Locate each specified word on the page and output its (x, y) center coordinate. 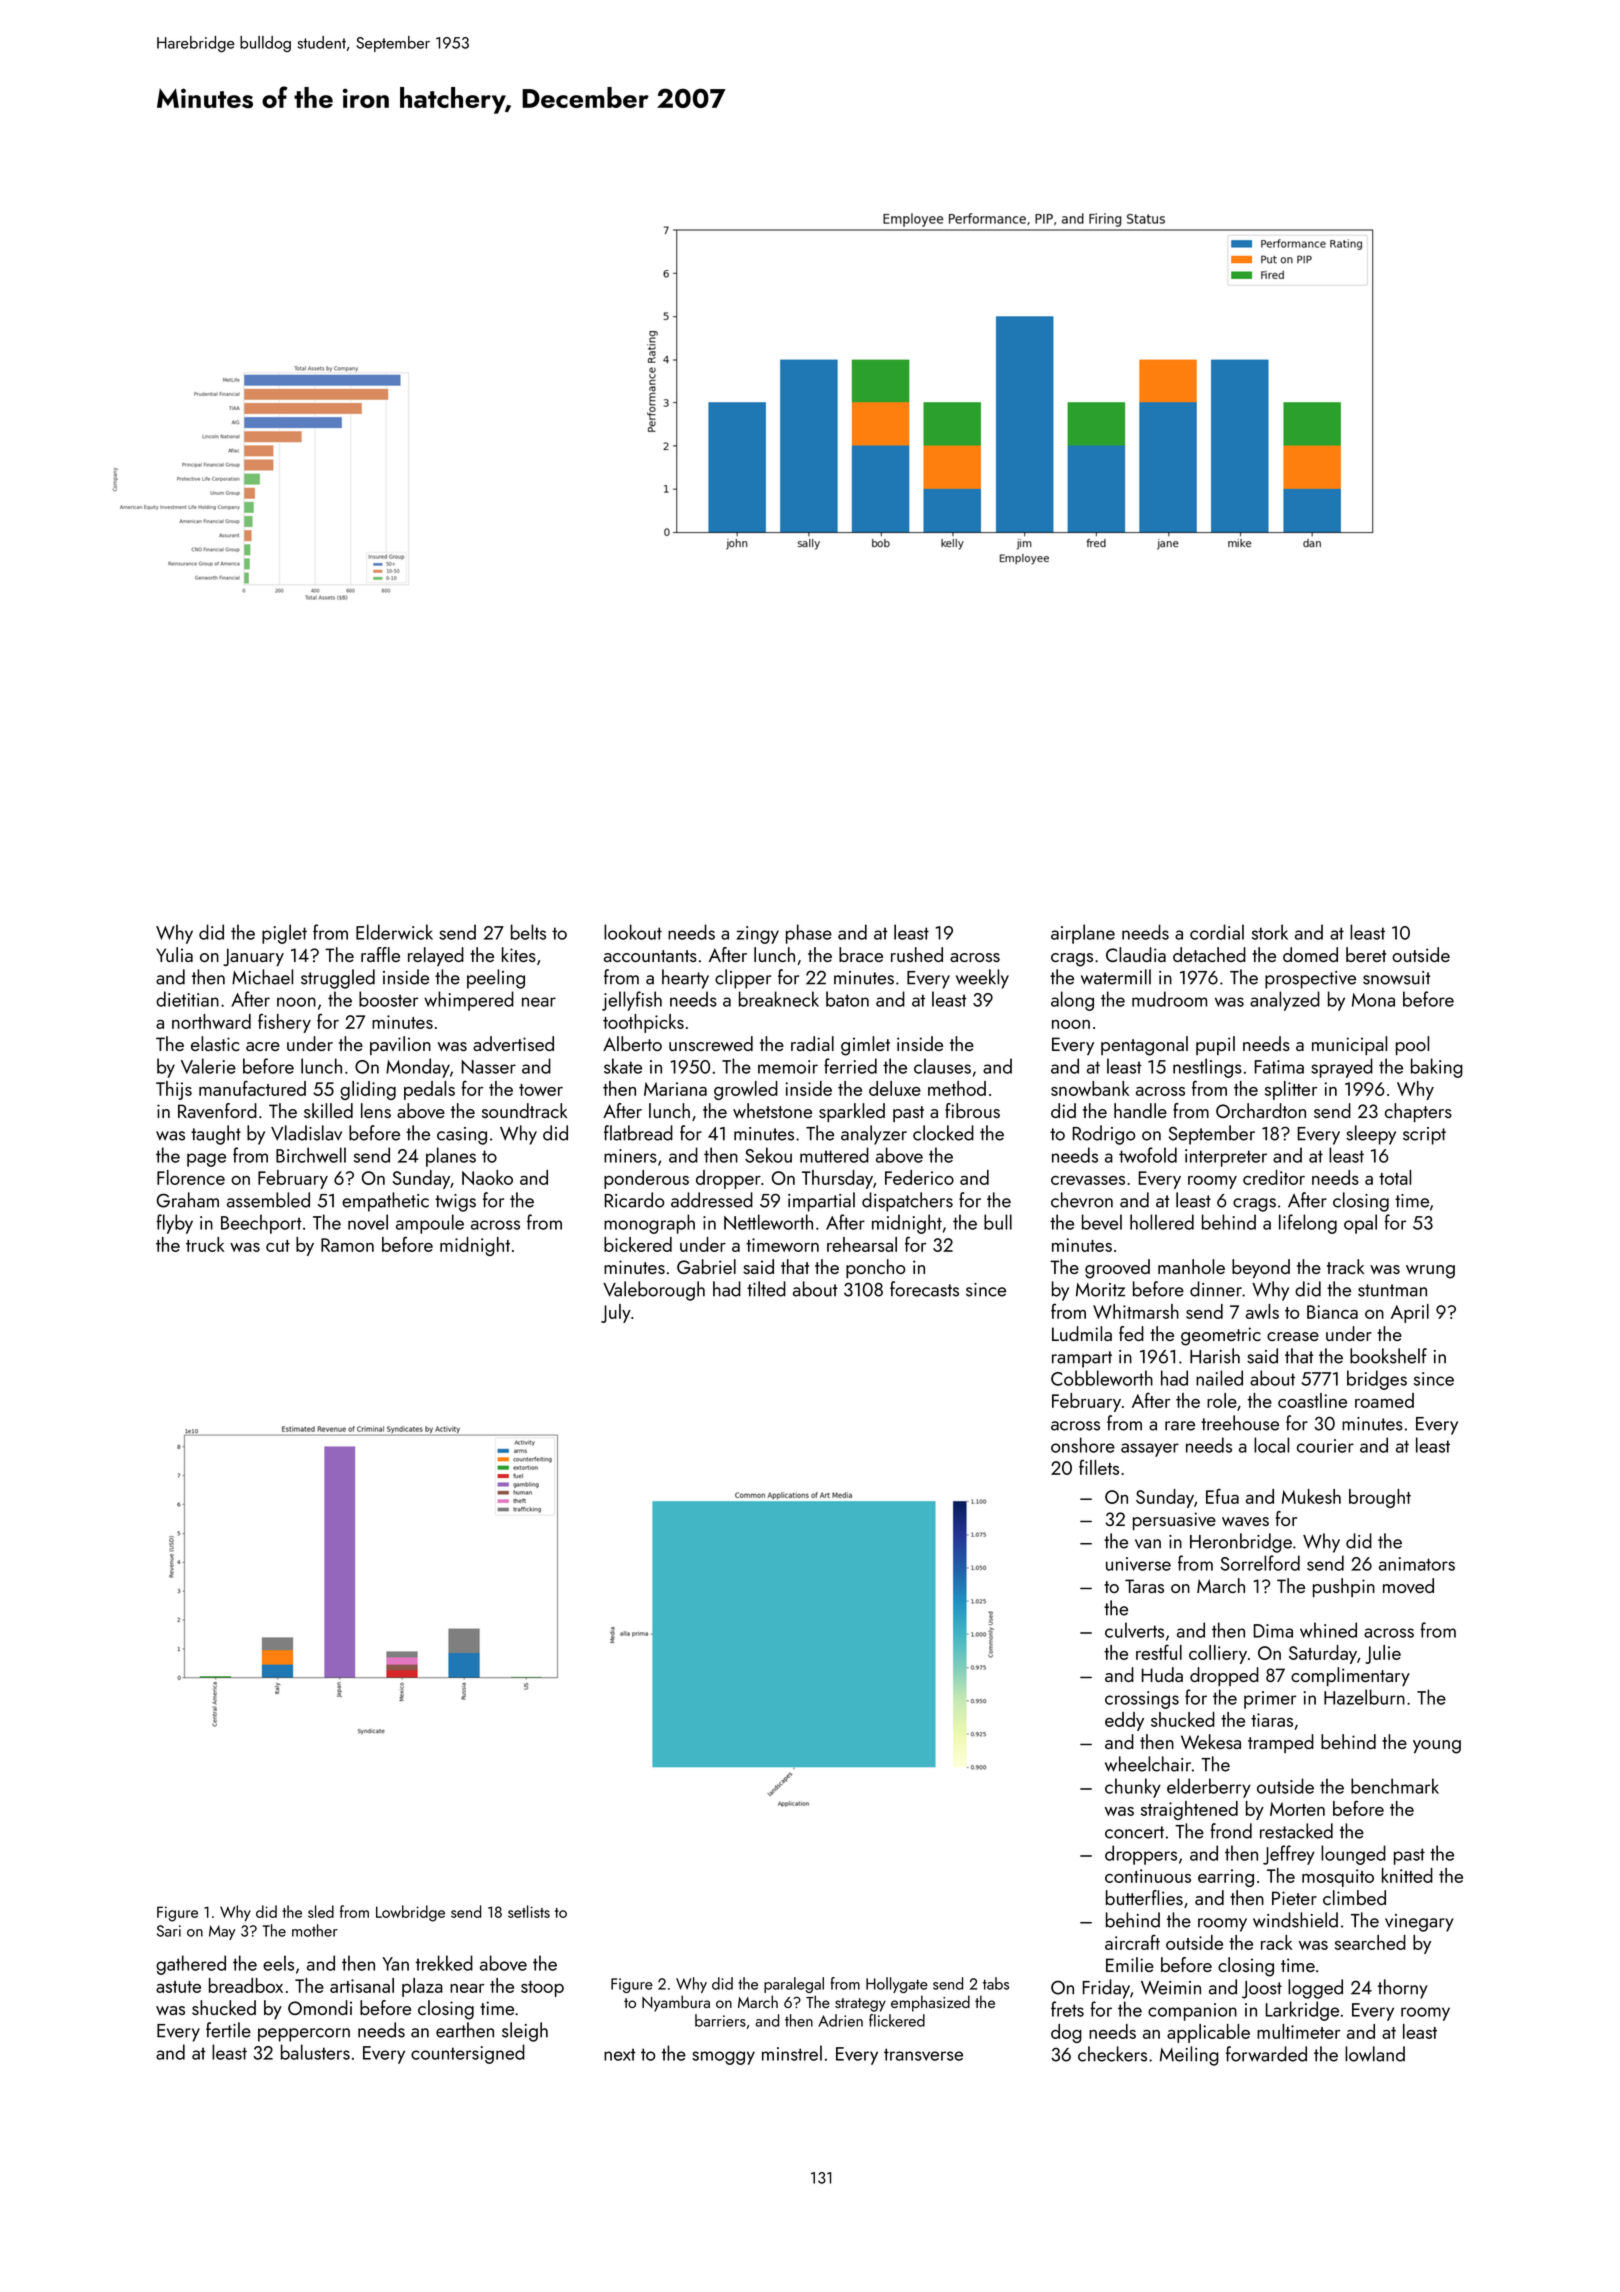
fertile (228, 2030)
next (620, 2054)
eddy (1124, 1721)
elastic (215, 1043)
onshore (1083, 1445)
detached (1209, 954)
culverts (1134, 1630)
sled (321, 1911)
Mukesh (1311, 1496)
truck (205, 1244)
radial (812, 1043)
